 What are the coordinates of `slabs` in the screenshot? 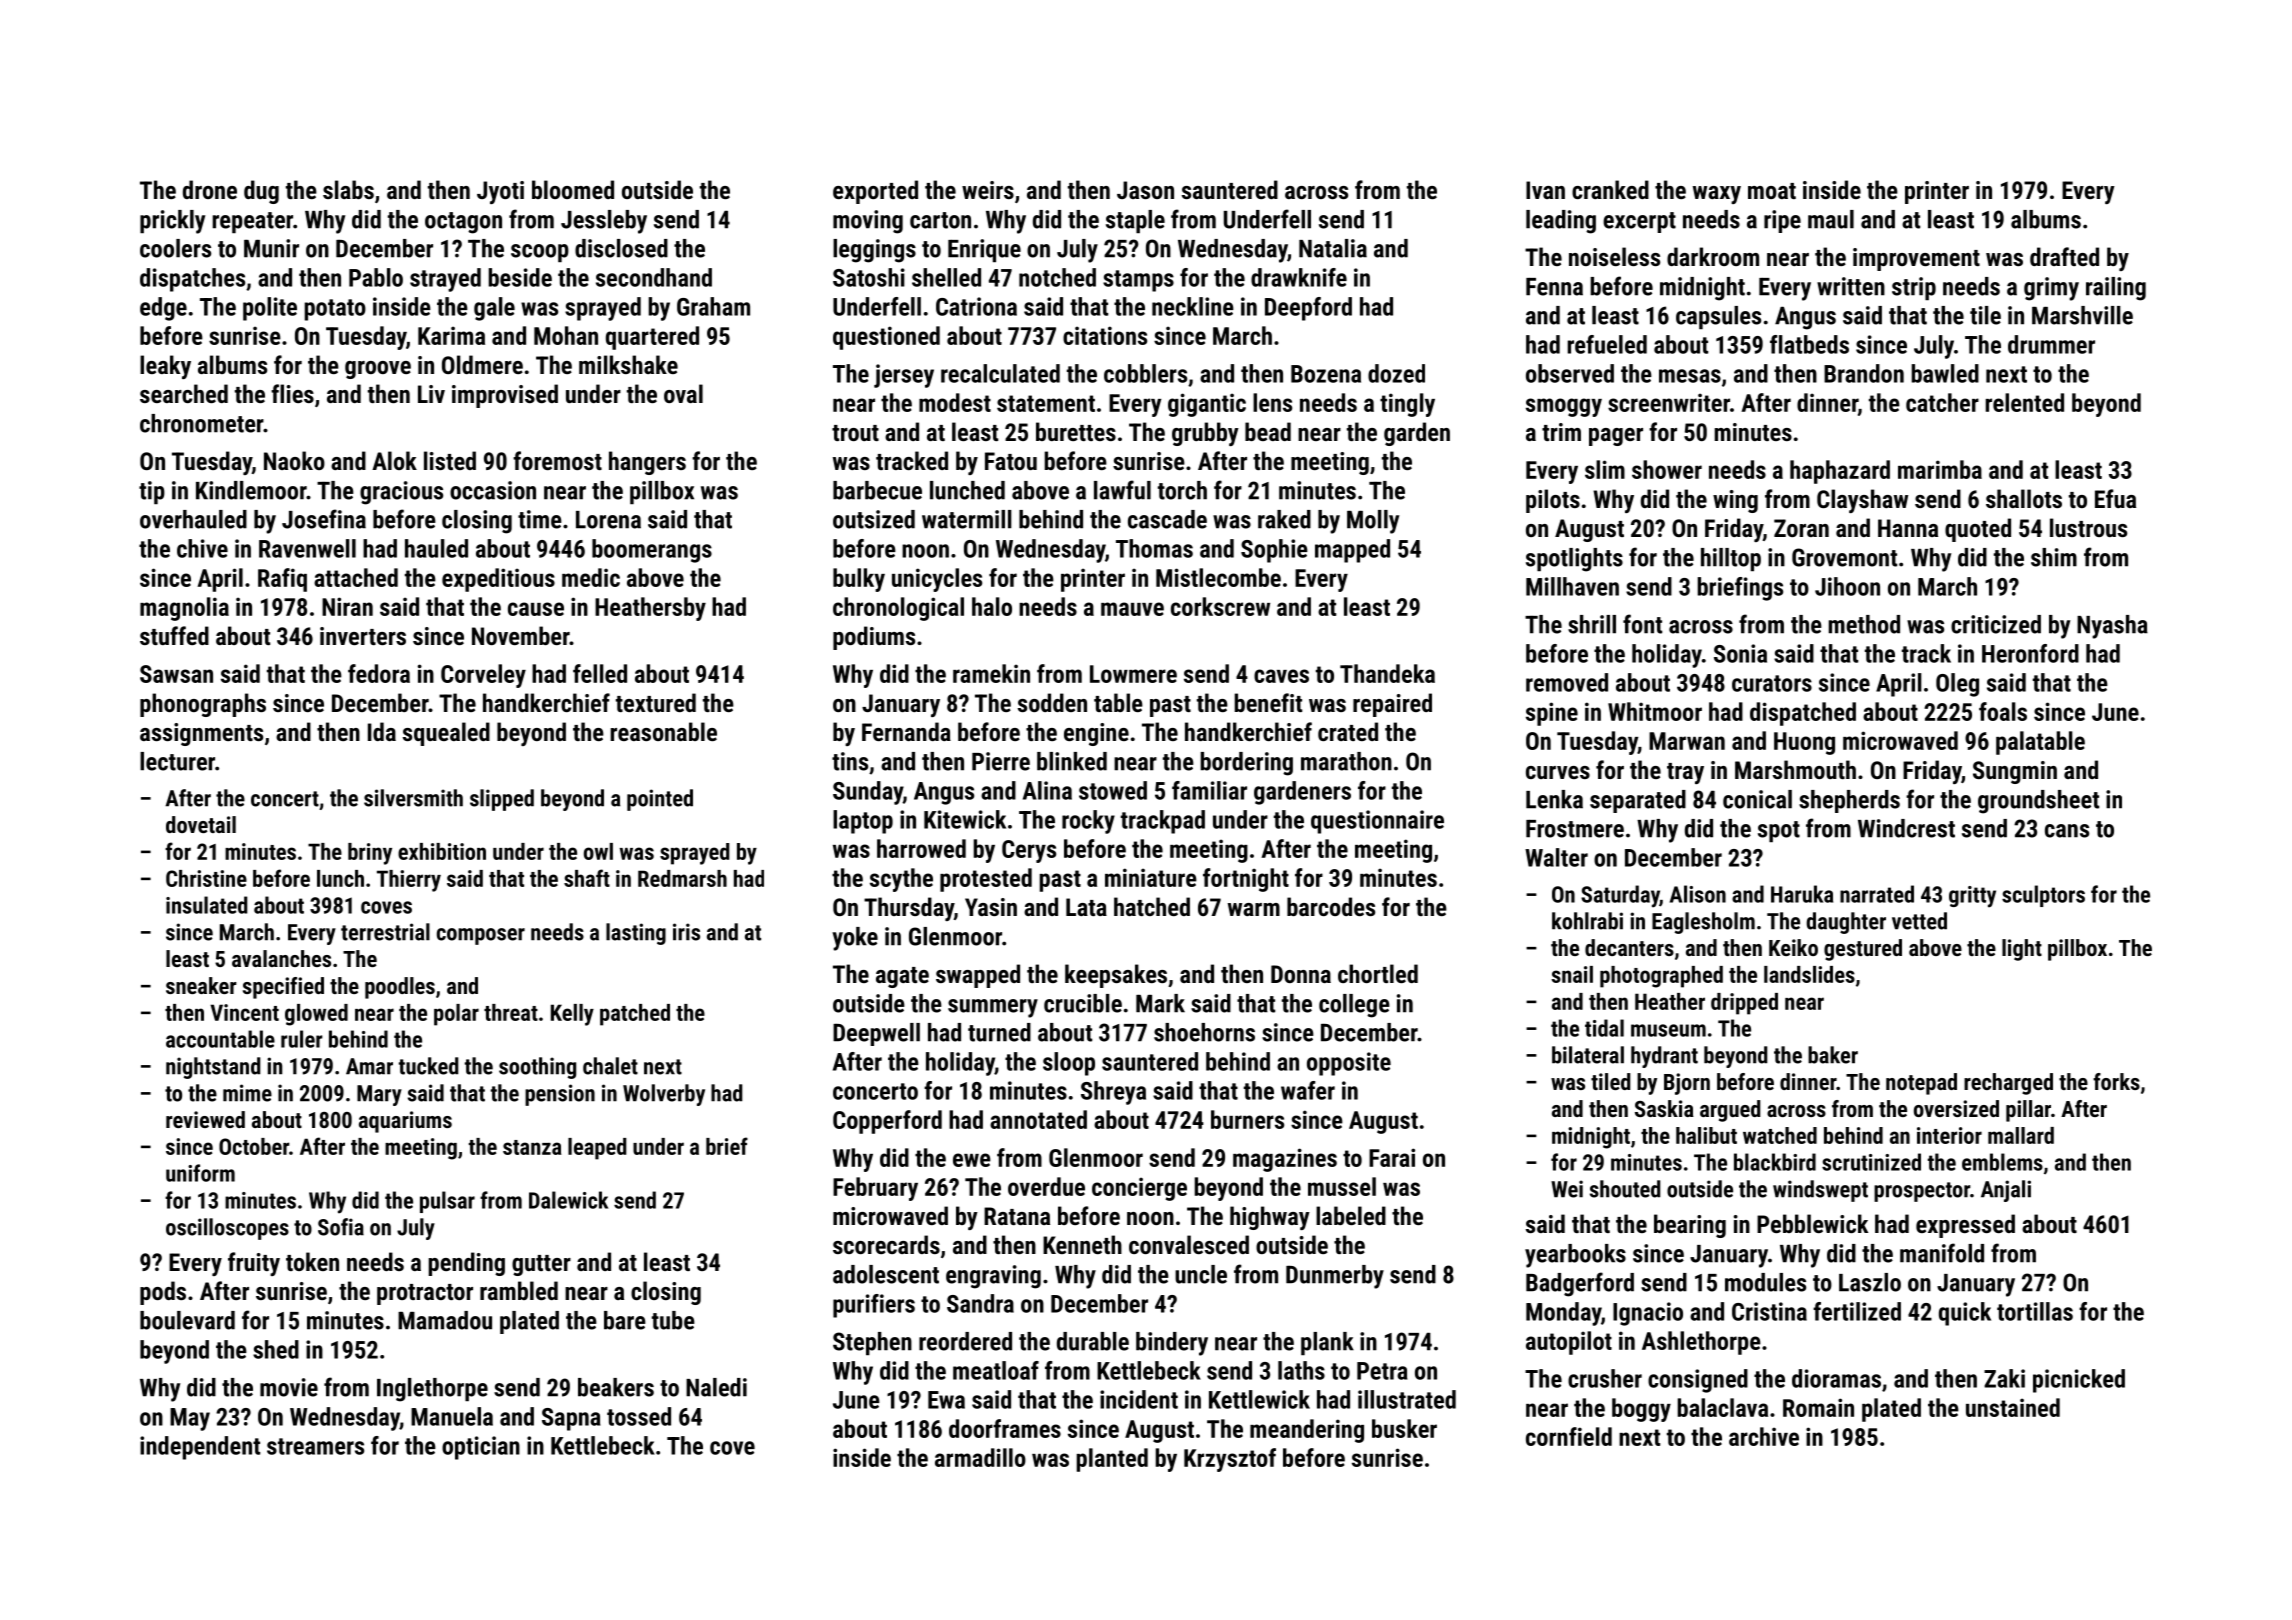 It's located at (348, 189).
